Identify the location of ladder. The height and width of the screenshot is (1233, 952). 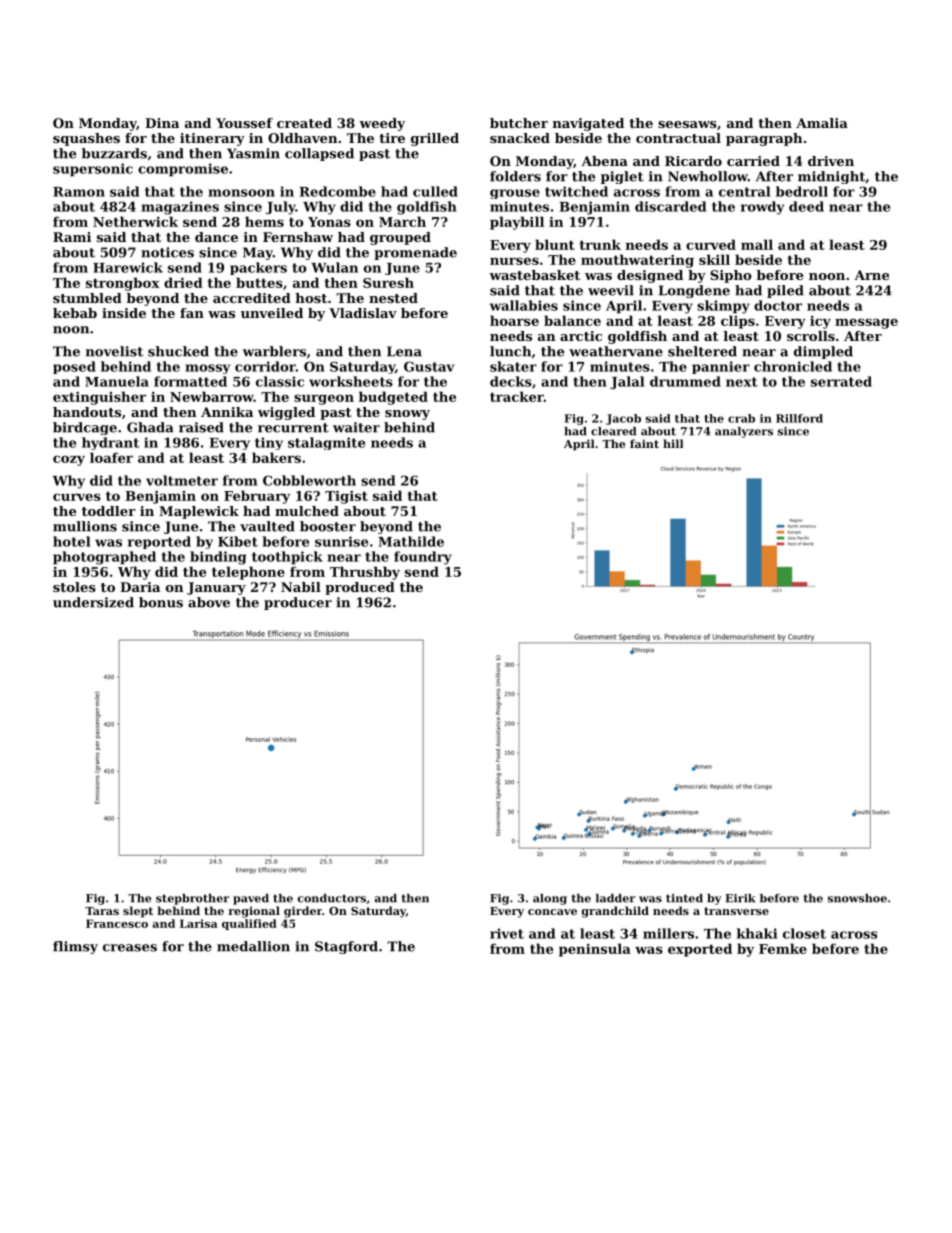
(615, 898).
